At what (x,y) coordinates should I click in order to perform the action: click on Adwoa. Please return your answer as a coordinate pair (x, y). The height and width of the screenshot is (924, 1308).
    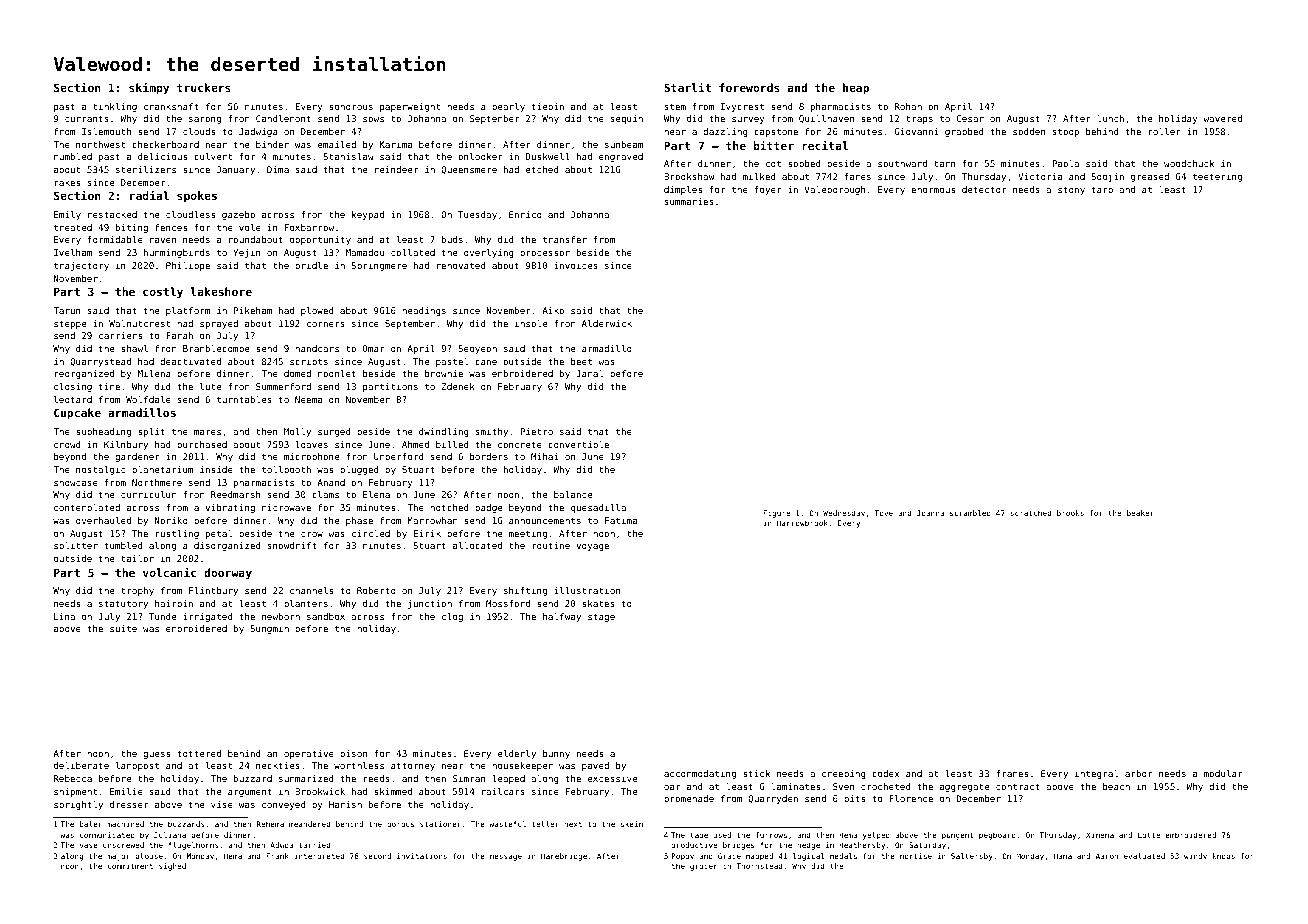
    Looking at the image, I should click on (281, 845).
